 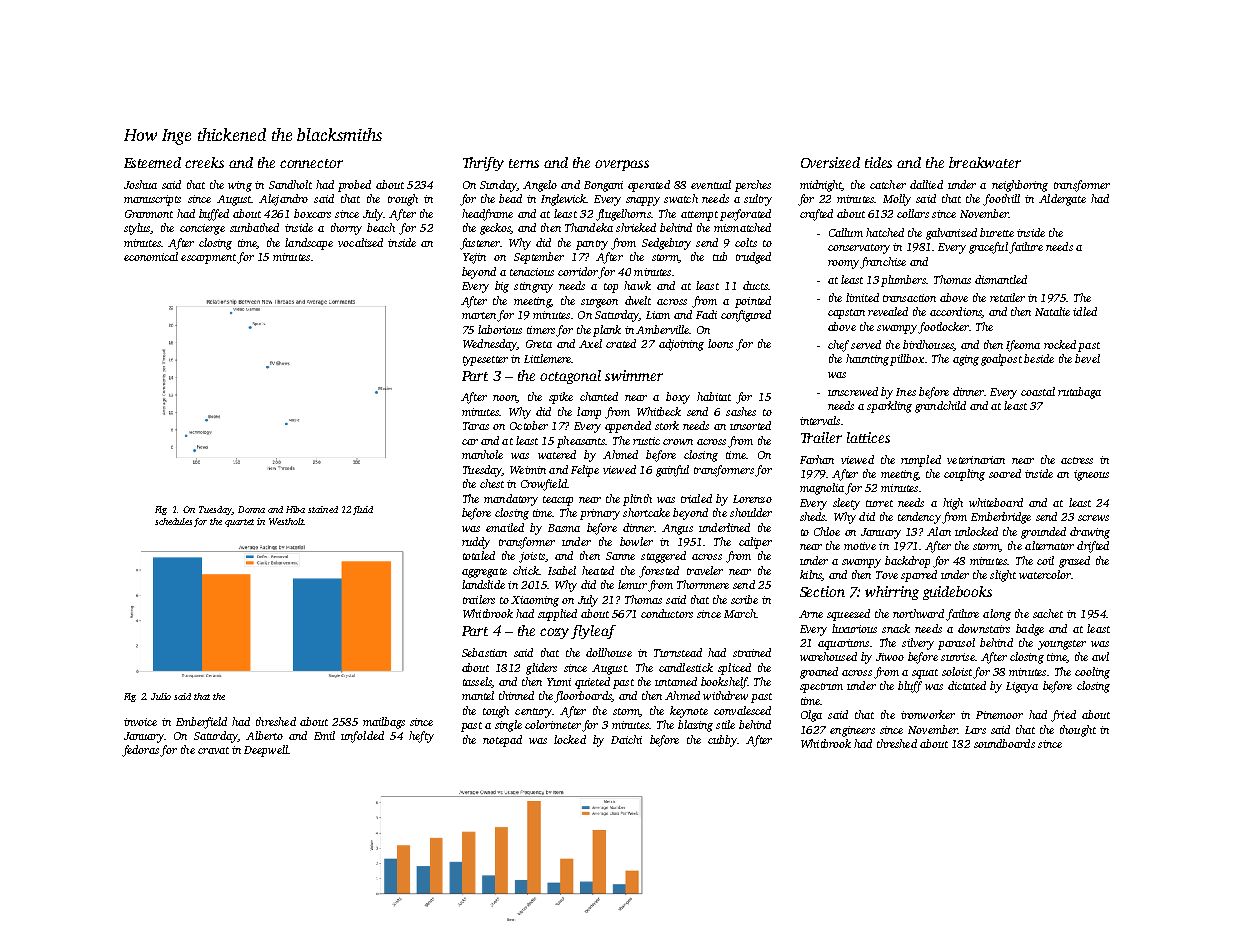 What do you see at coordinates (984, 628) in the document?
I see `downstairs` at bounding box center [984, 628].
